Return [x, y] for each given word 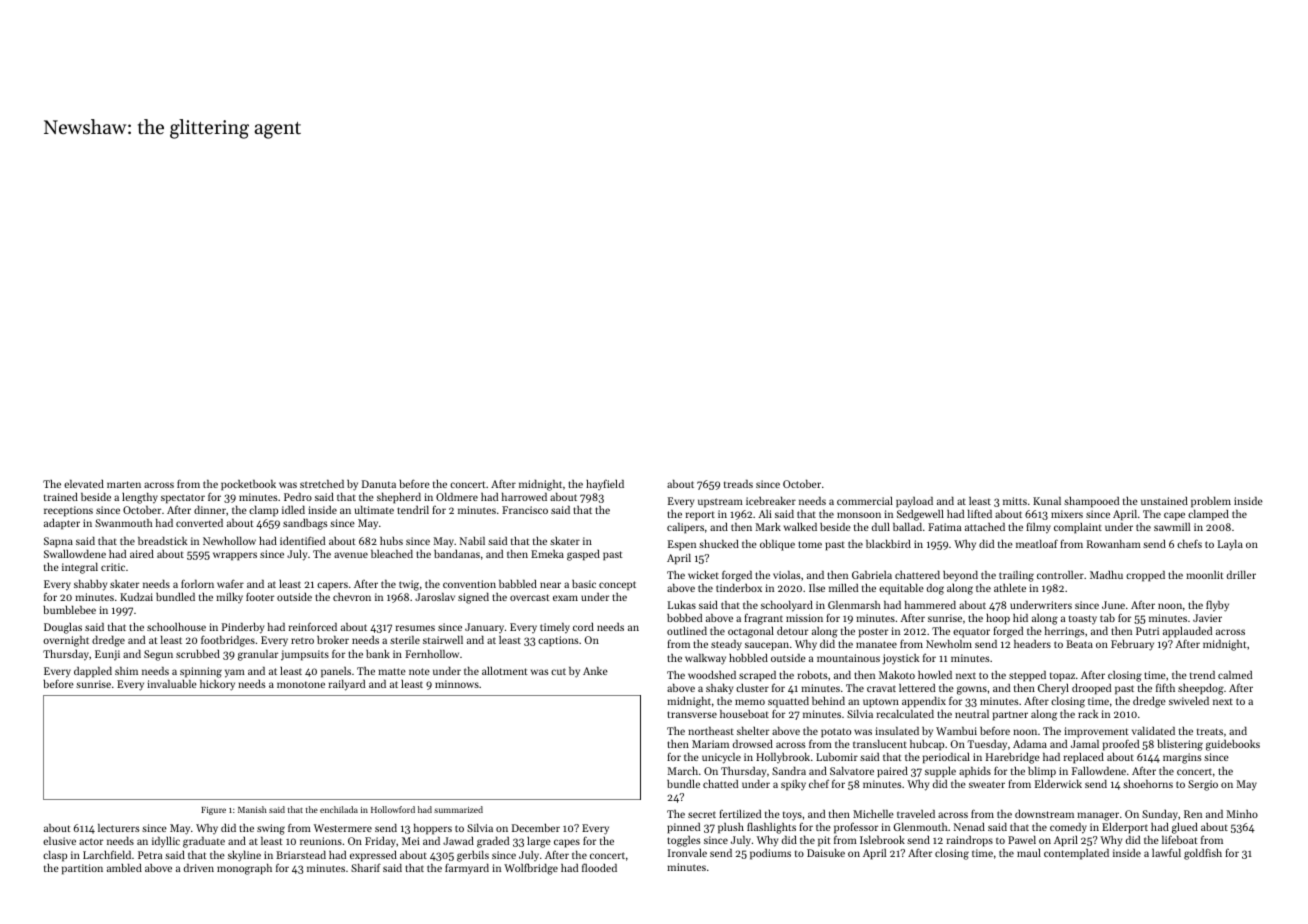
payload [914, 502]
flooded [599, 867]
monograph [244, 869]
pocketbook [248, 485]
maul [1029, 853]
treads [738, 484]
